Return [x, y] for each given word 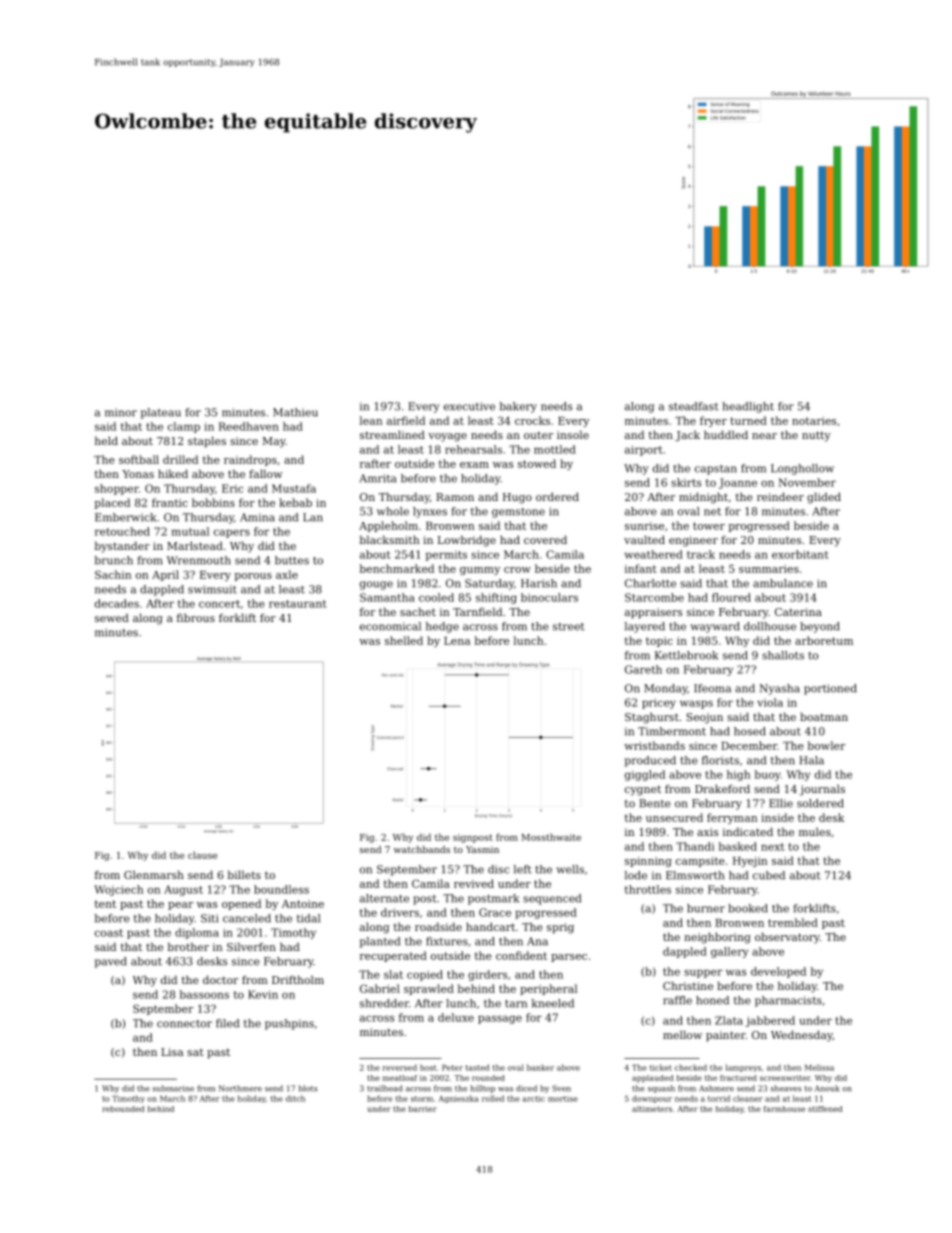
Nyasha [779, 689]
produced [650, 761]
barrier [423, 1109]
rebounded [123, 1109]
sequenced [552, 899]
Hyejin [750, 862]
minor [121, 412]
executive [469, 406]
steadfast [694, 406]
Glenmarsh [154, 874]
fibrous [196, 617]
